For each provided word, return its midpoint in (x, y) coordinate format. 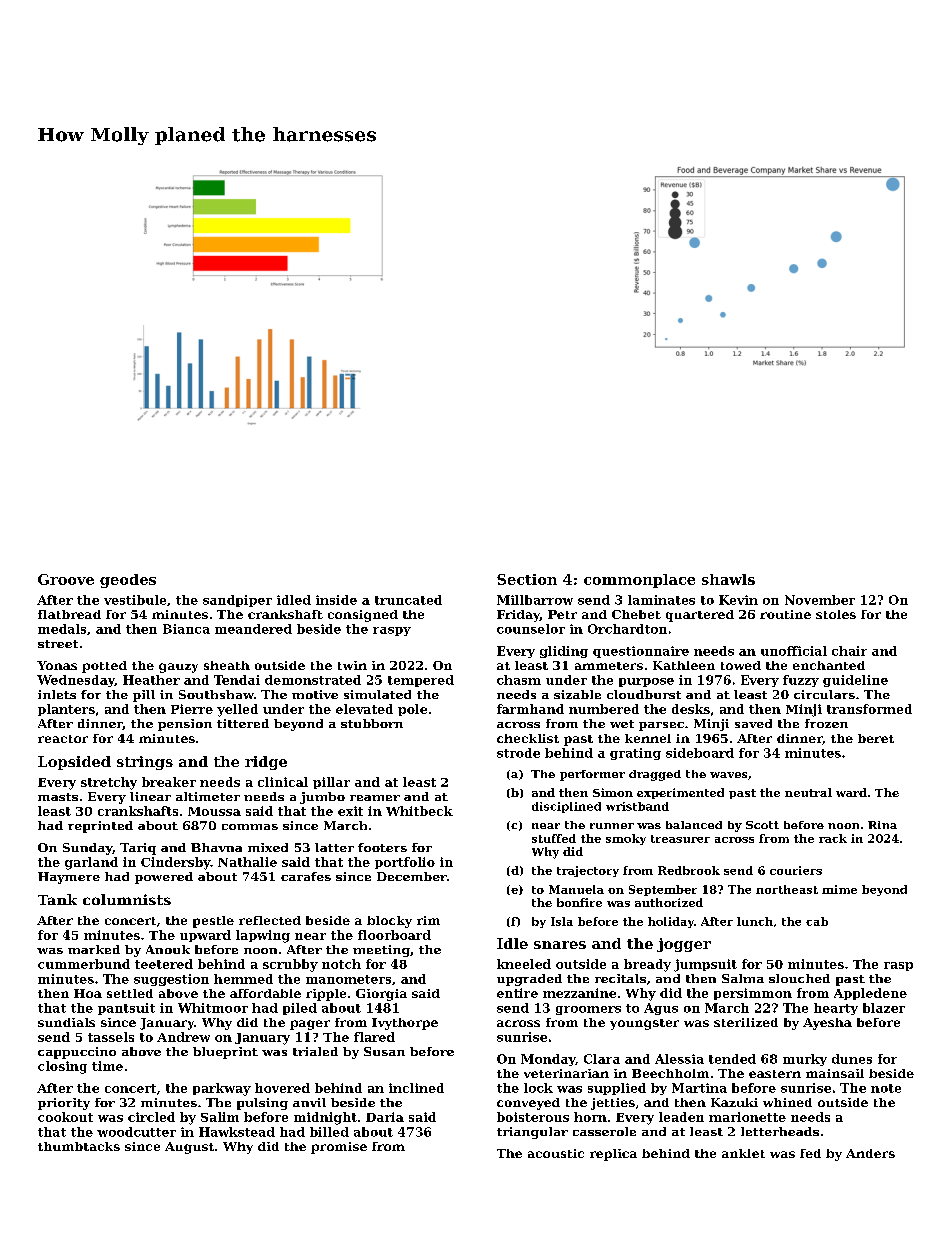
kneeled (524, 964)
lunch (755, 921)
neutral (808, 792)
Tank (57, 899)
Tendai (237, 680)
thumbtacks (79, 1146)
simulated (377, 694)
